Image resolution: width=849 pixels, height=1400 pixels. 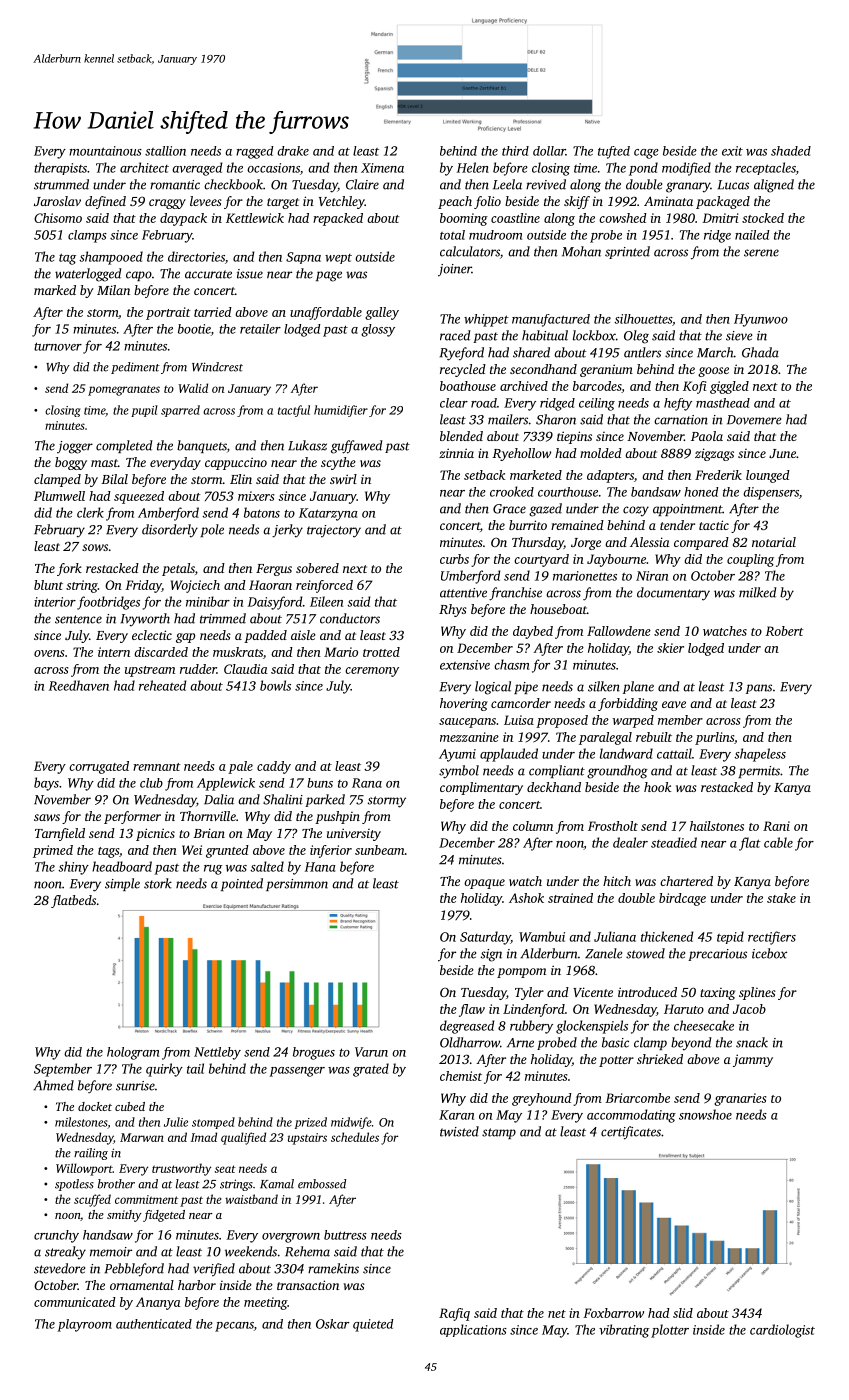 I want to click on milked, so click(x=757, y=592).
